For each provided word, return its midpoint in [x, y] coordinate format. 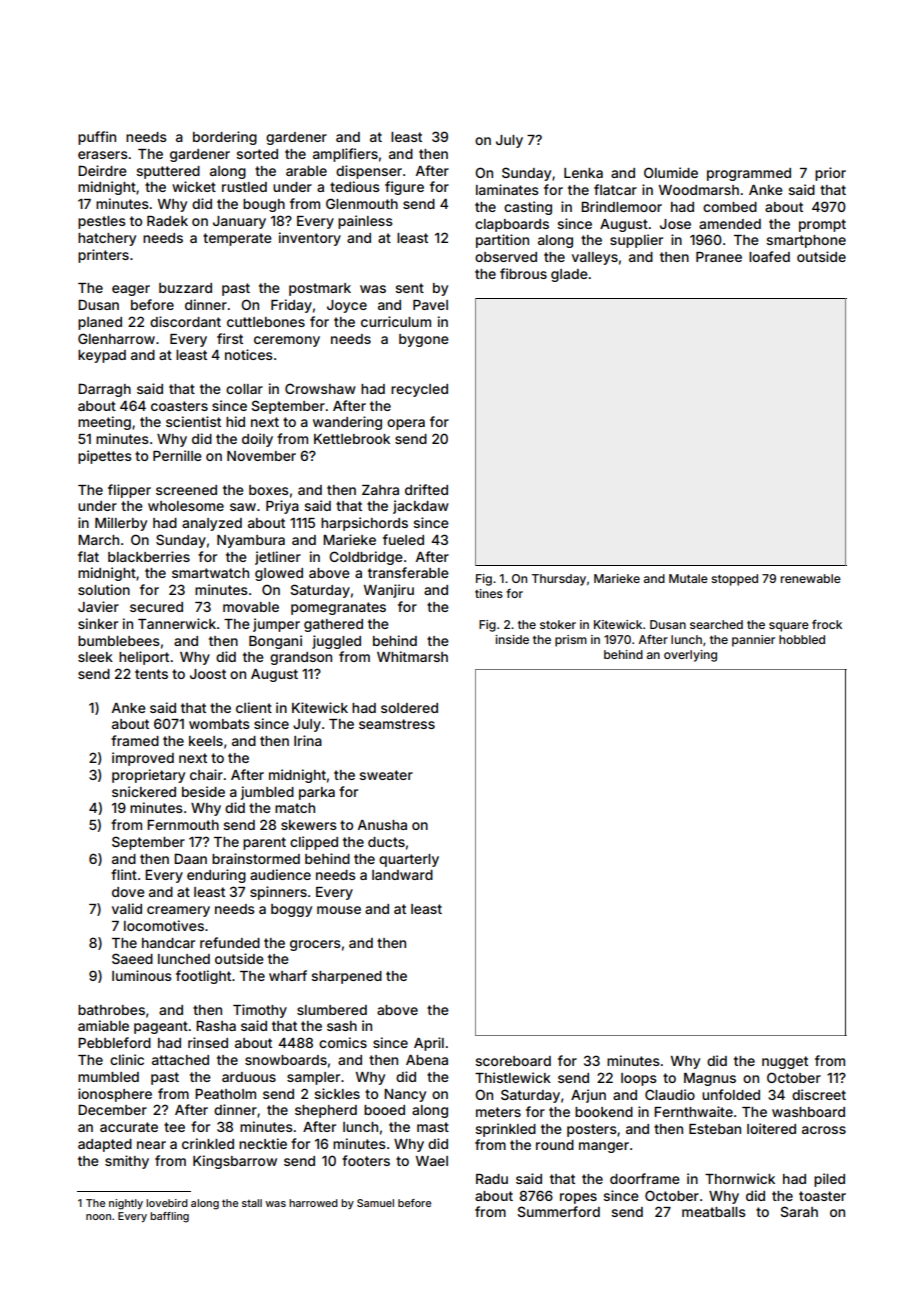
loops [639, 1079]
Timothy [260, 1011]
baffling [169, 1217]
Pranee [719, 257]
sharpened [346, 977]
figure [404, 188]
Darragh [104, 390]
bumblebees [119, 641]
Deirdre [102, 170]
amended [730, 224]
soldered [409, 708]
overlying [690, 656]
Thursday [559, 580]
